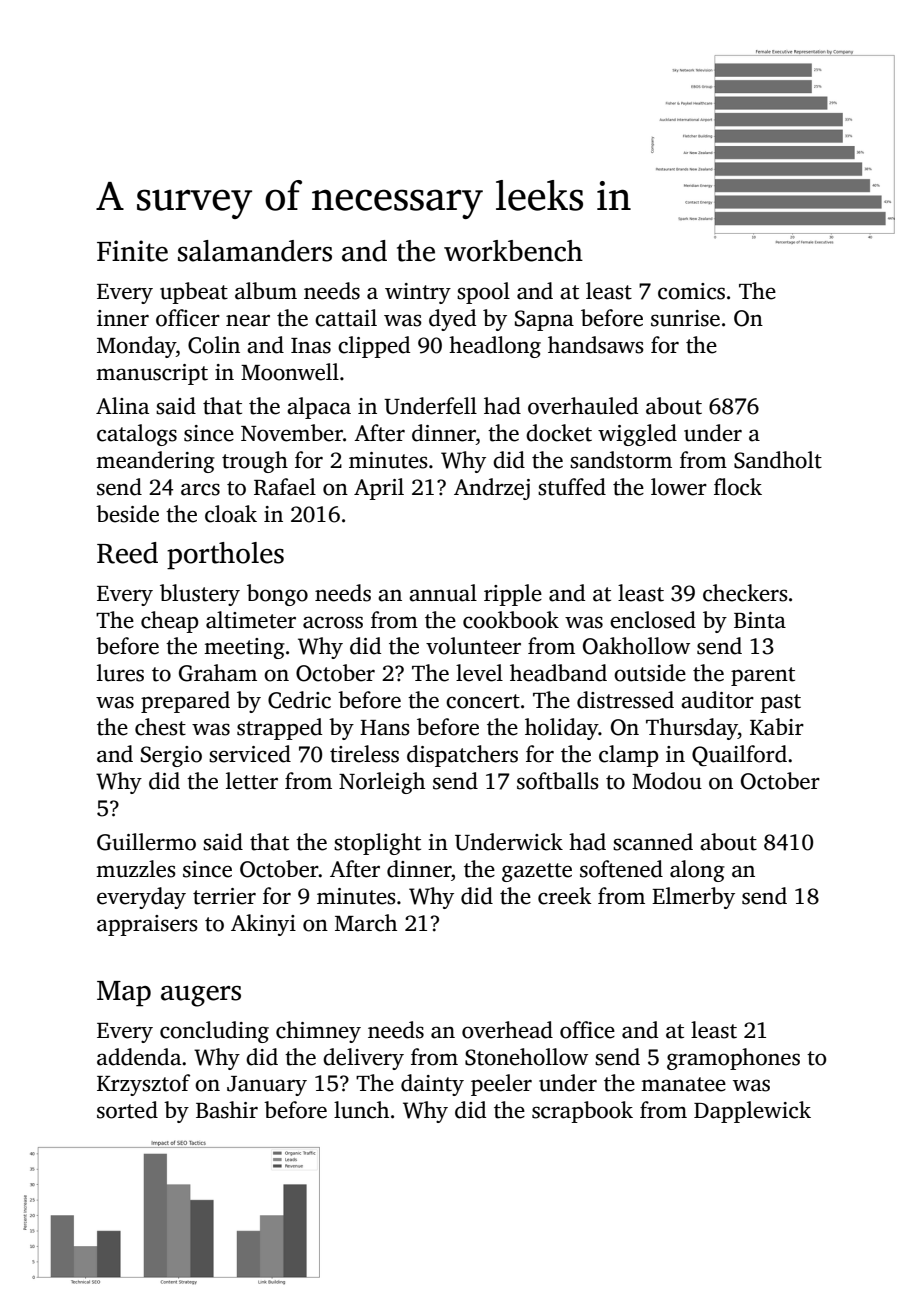  What do you see at coordinates (170, 622) in the screenshot?
I see `cheap` at bounding box center [170, 622].
